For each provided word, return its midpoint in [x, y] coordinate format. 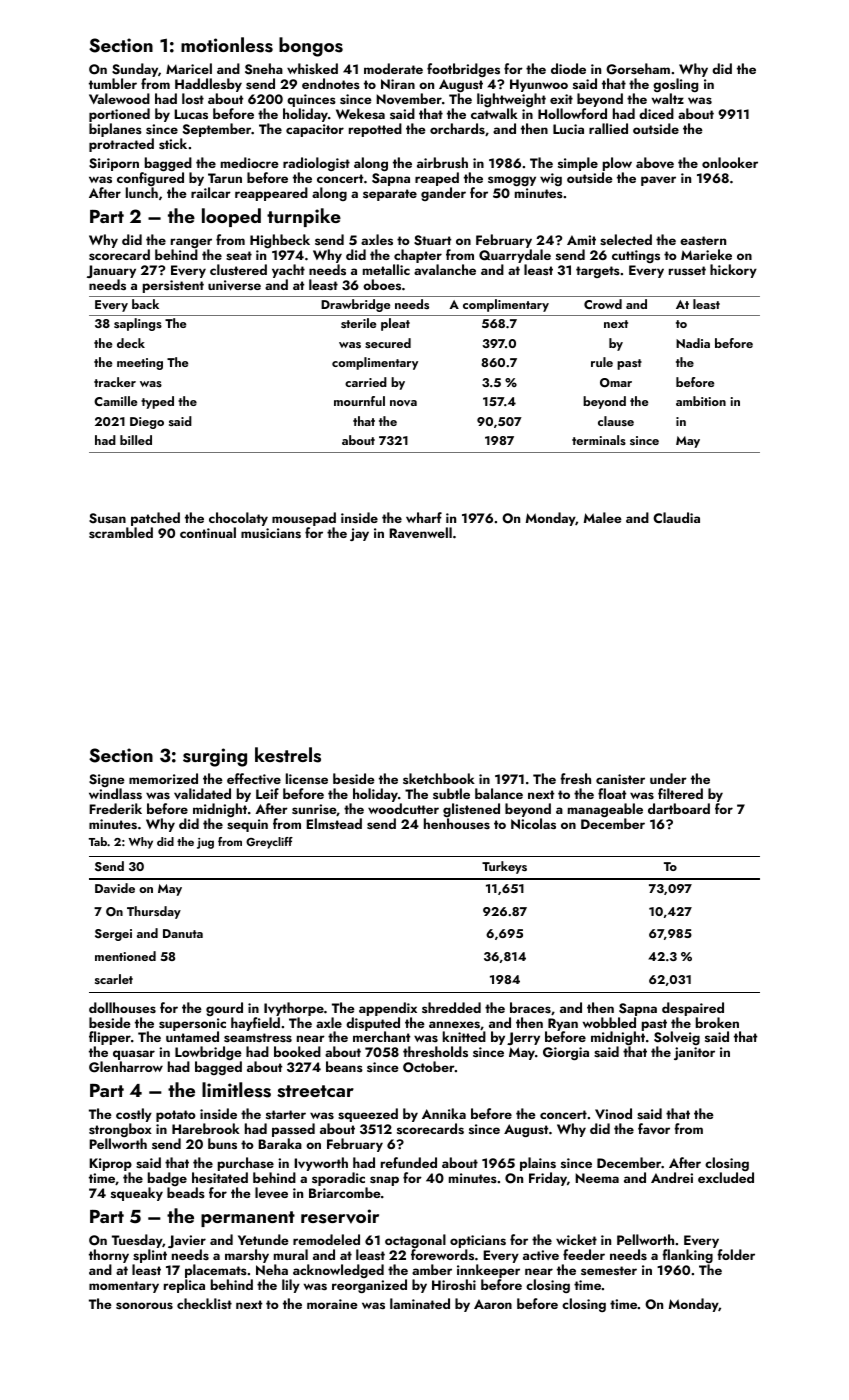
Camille [115, 401]
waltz [668, 99]
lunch [142, 192]
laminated [420, 1303]
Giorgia [566, 1053]
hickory [733, 271]
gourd [224, 1009]
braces [530, 1007]
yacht [288, 271]
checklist [204, 1303]
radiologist [316, 164]
